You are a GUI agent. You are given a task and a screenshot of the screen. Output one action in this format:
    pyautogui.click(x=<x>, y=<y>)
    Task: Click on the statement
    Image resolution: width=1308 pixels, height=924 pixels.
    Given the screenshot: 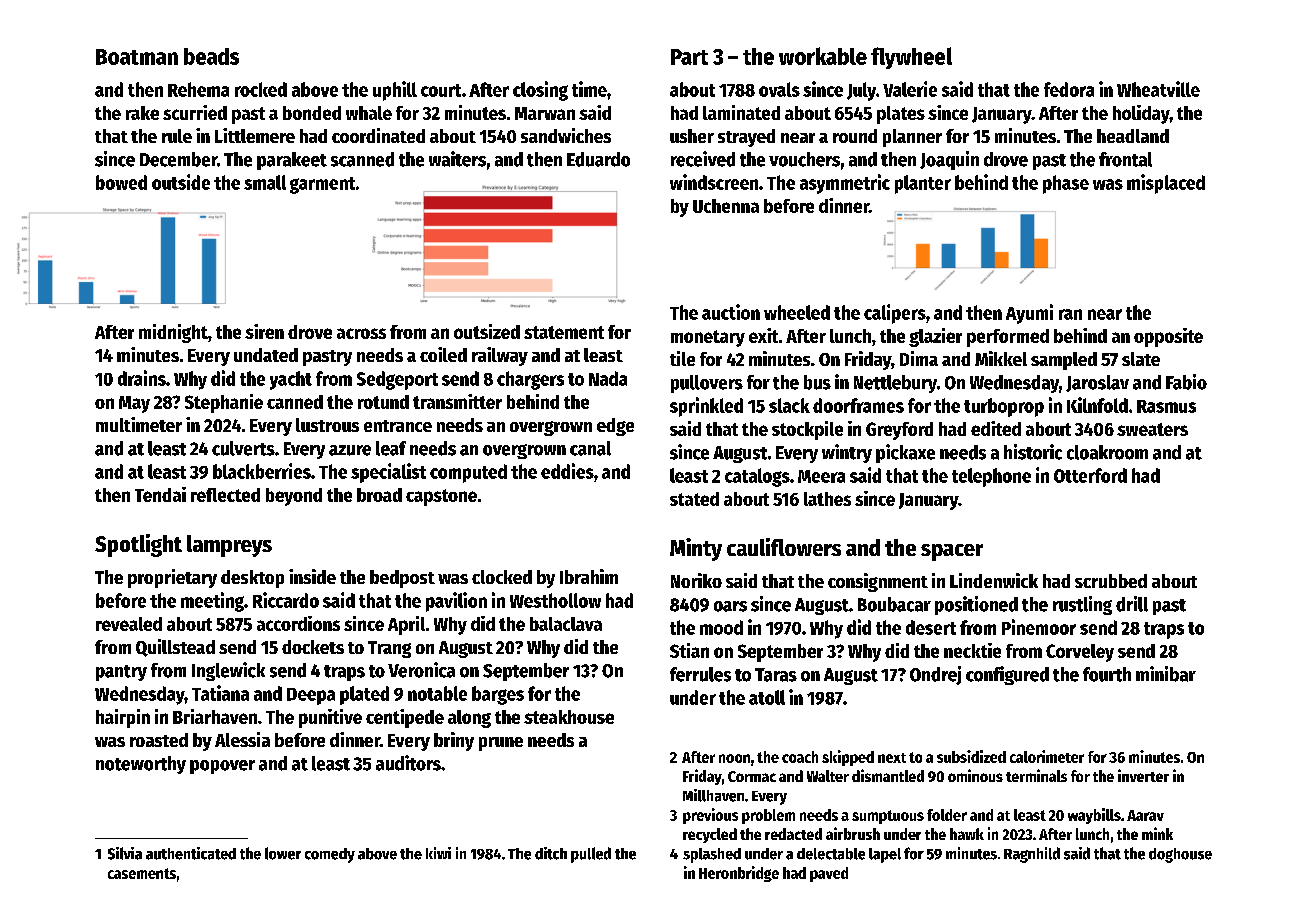 What is the action you would take?
    pyautogui.click(x=564, y=332)
